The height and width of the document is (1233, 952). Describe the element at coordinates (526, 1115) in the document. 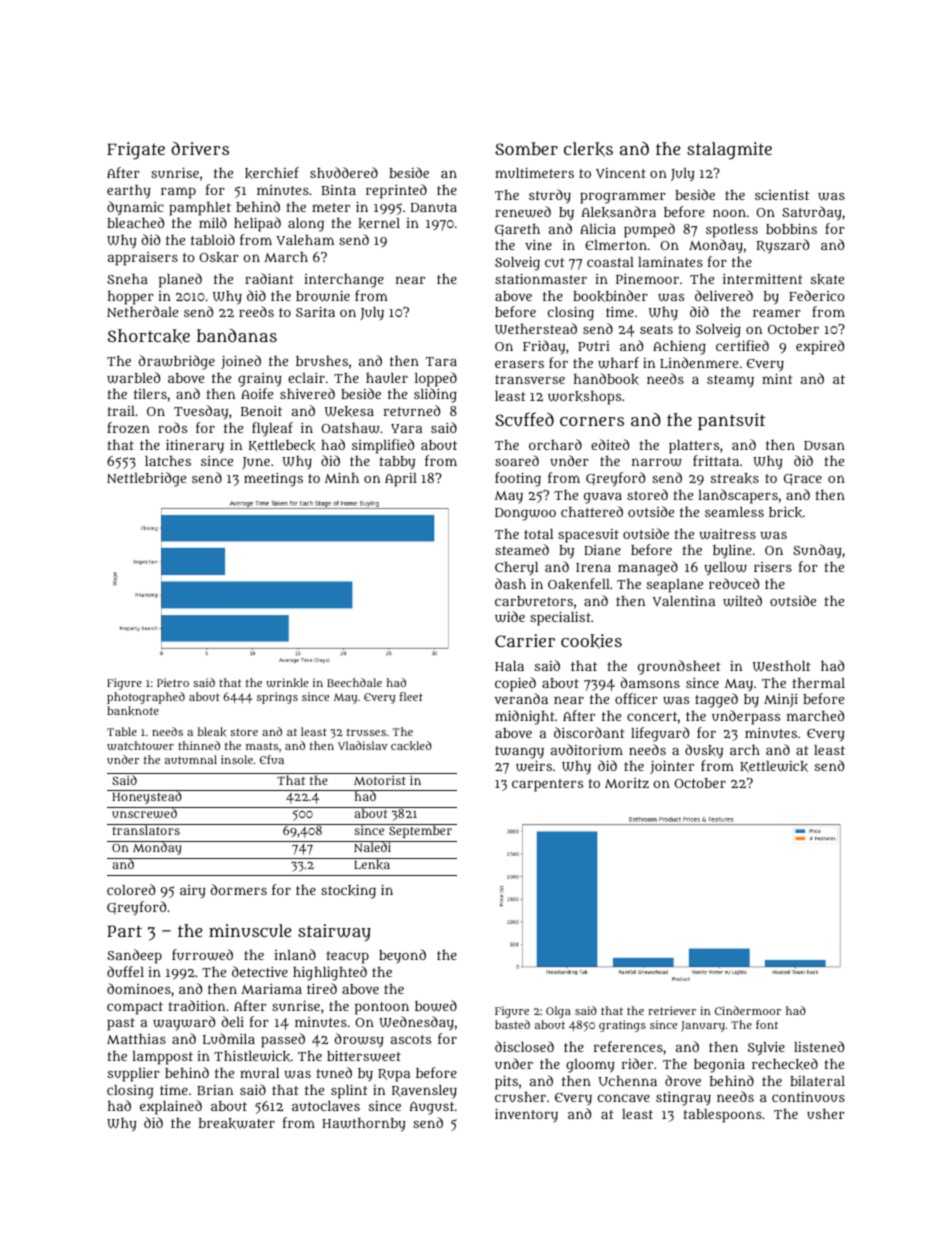

I see `inventory` at that location.
